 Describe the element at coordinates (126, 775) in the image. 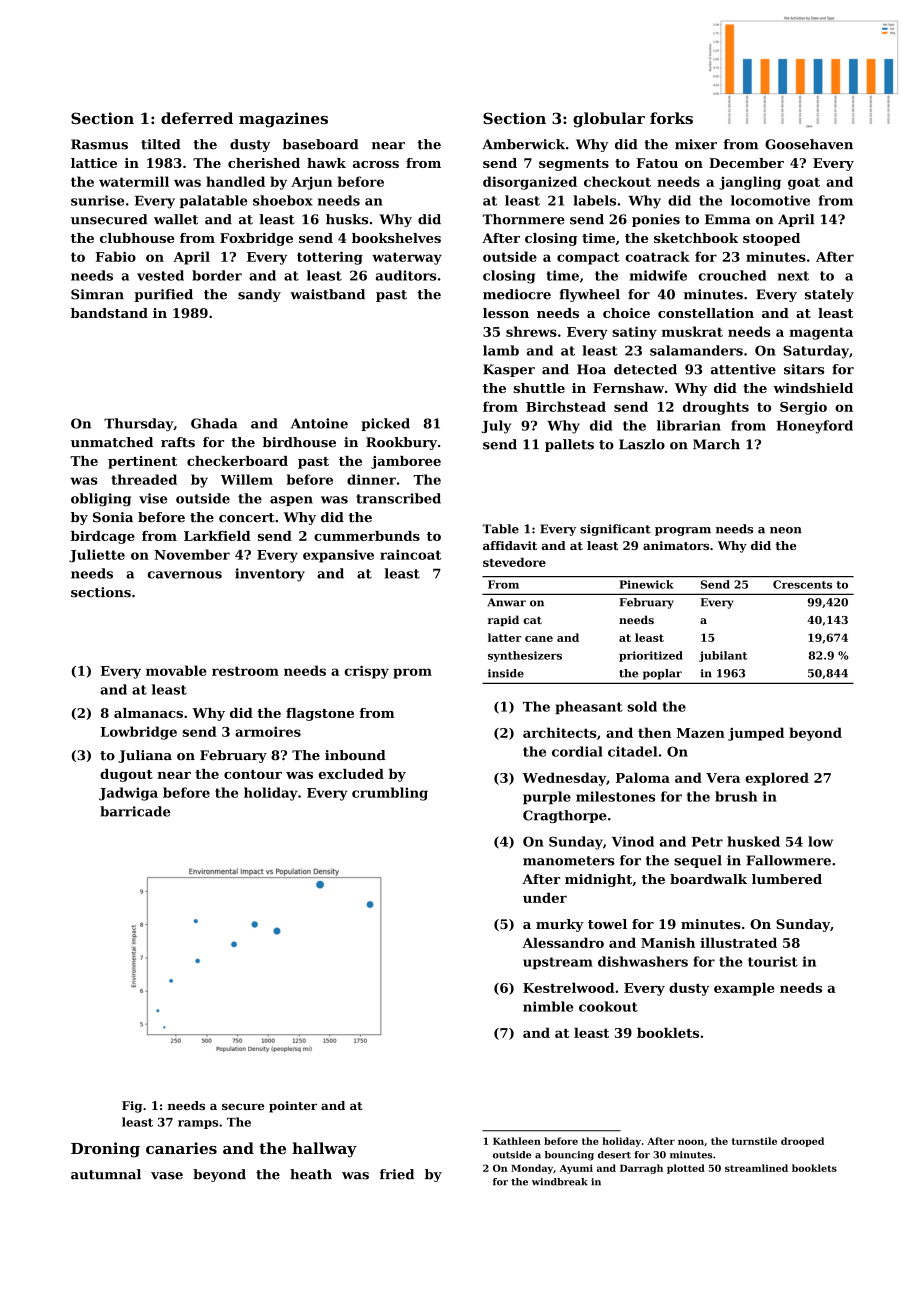

I see `dugout` at that location.
